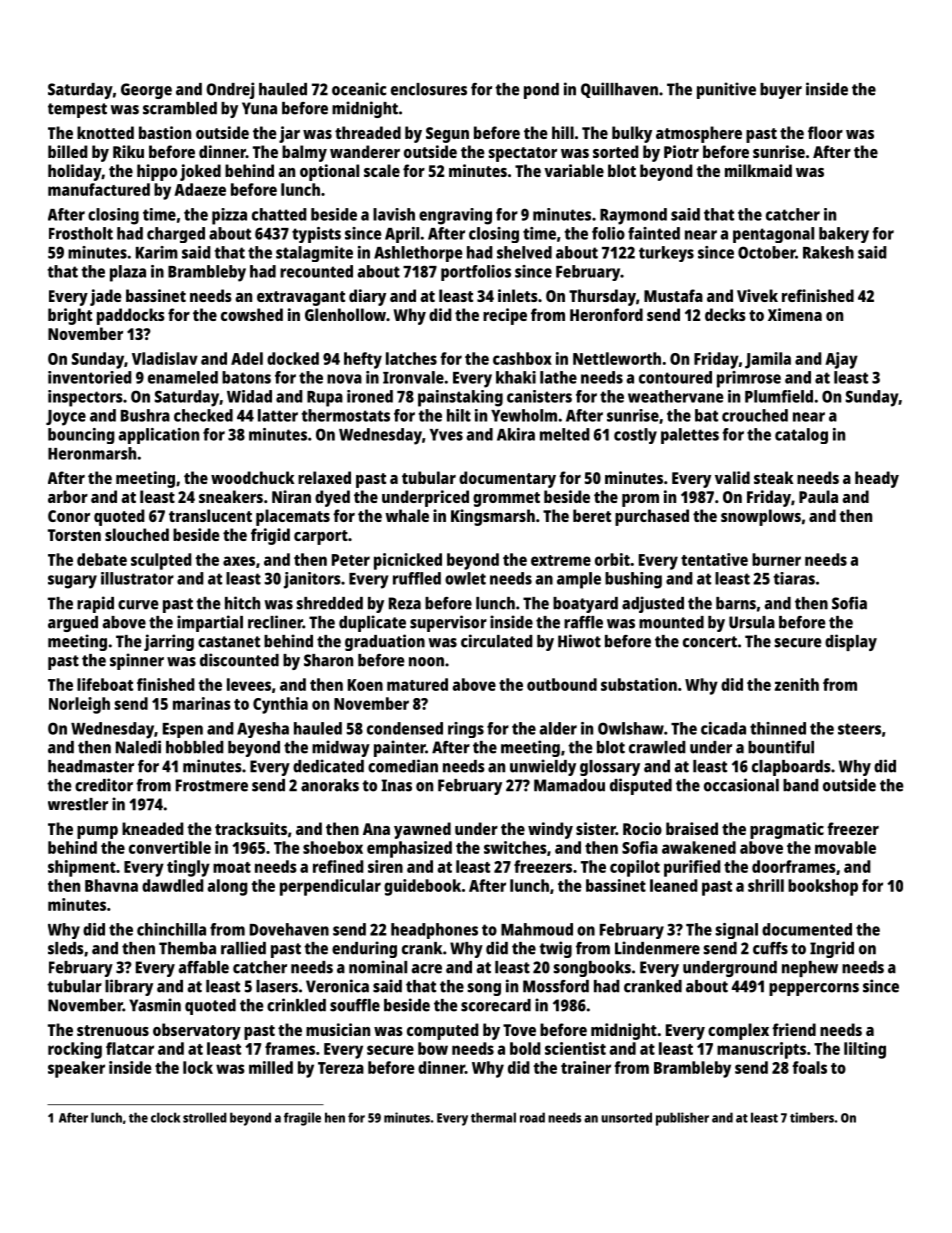  I want to click on cowshed, so click(252, 314).
